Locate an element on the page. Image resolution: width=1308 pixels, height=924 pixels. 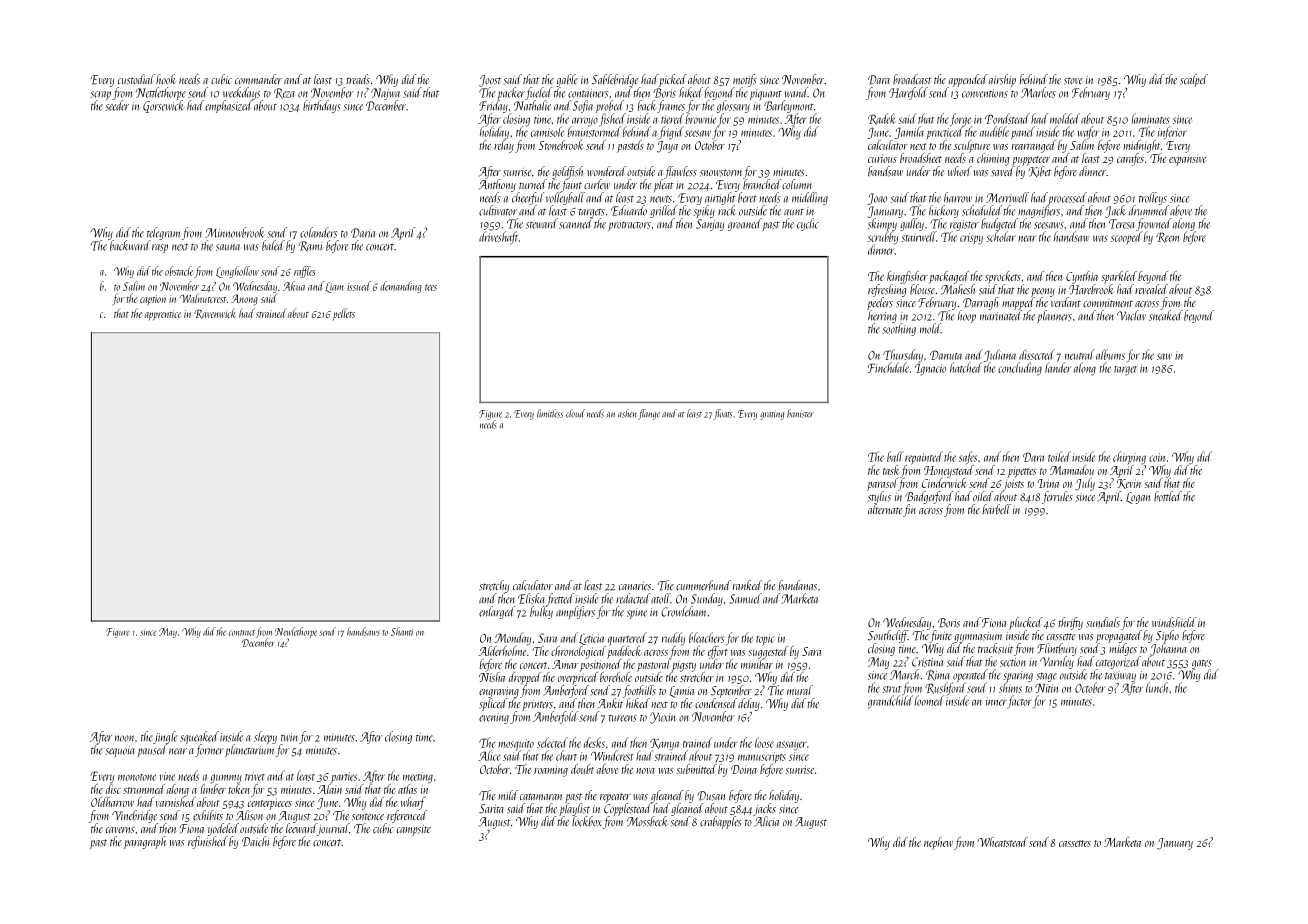
crabapples is located at coordinates (720, 822).
